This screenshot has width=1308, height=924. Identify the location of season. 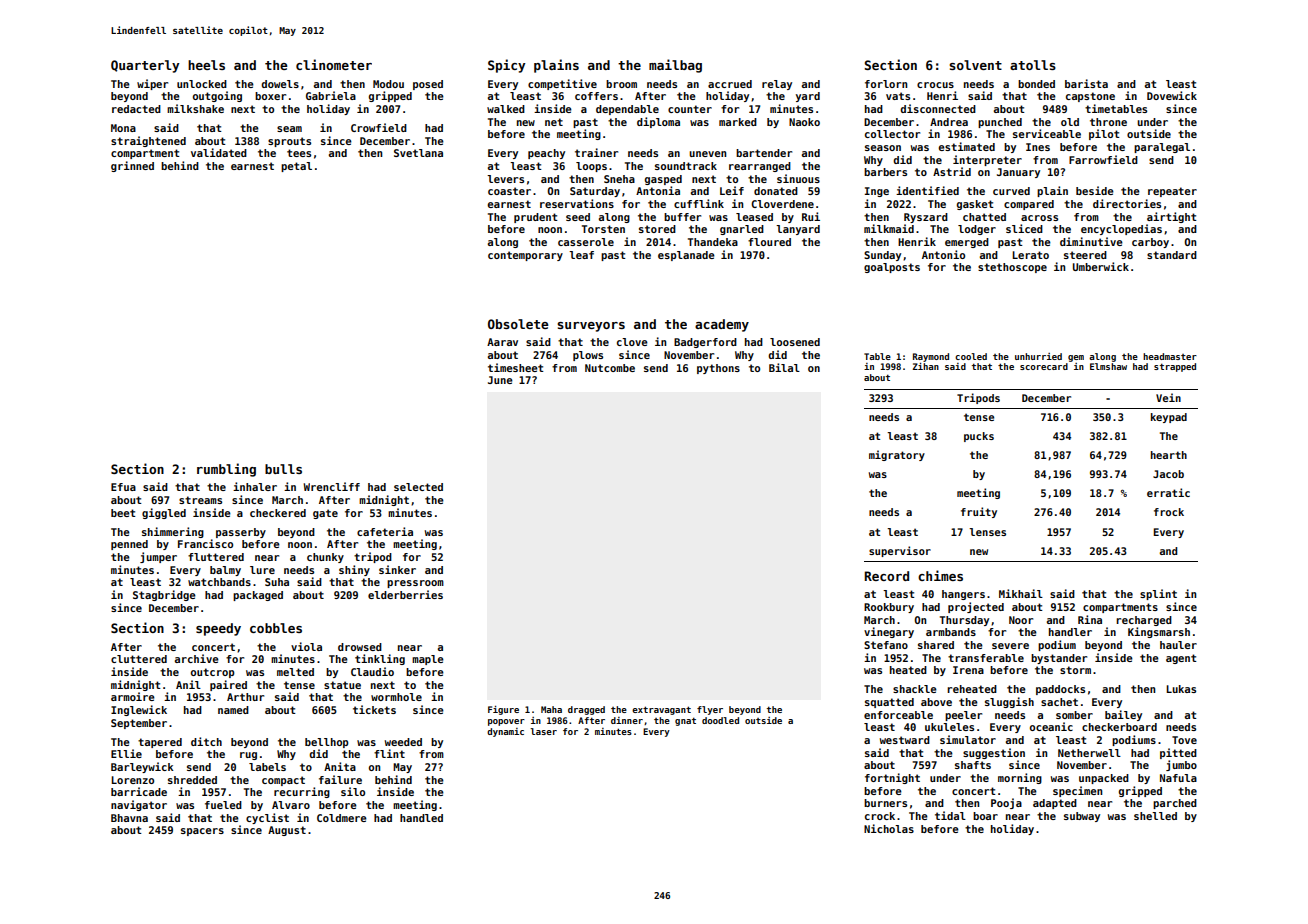
(883, 148).
